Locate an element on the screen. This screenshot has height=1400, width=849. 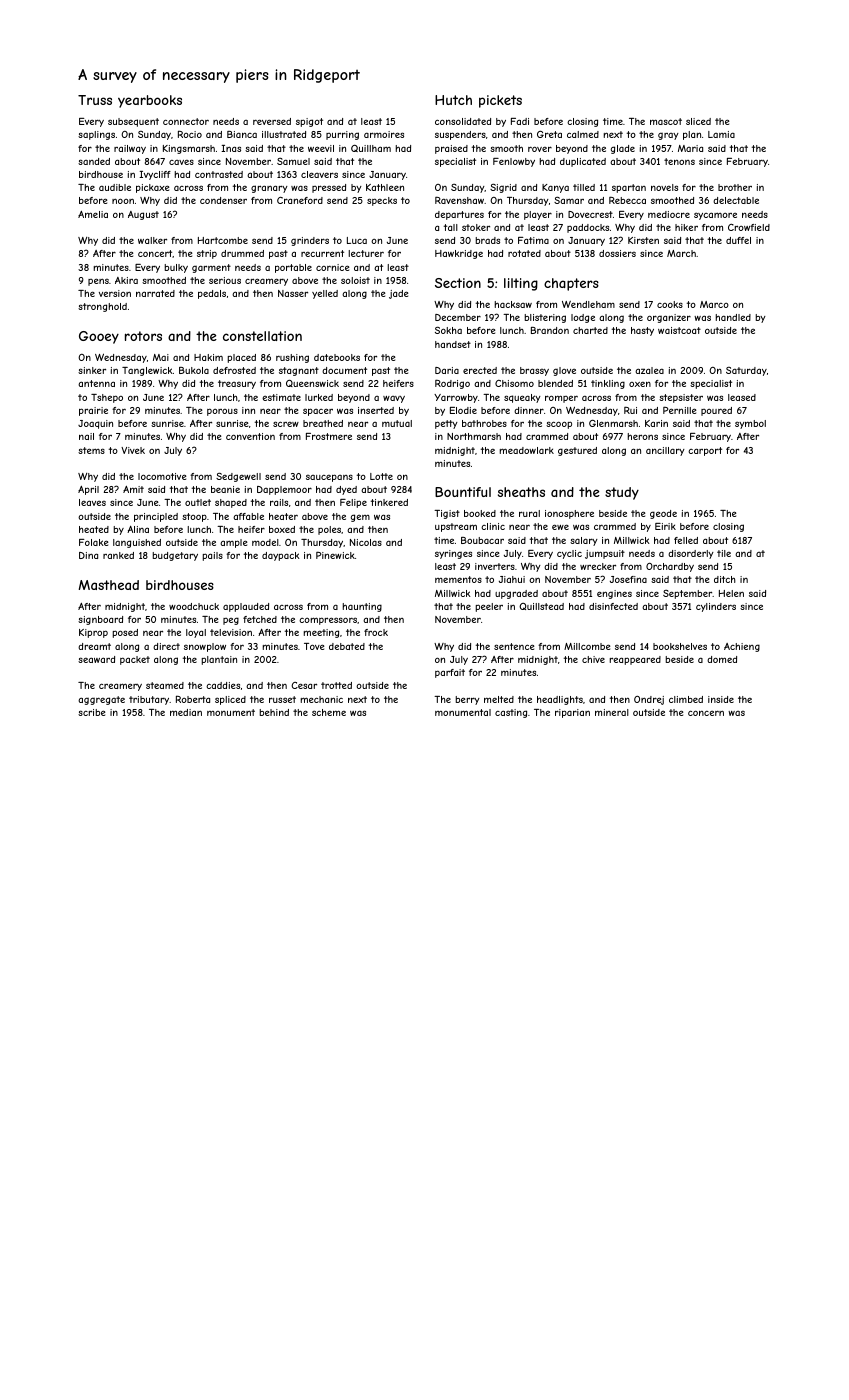
March is located at coordinates (681, 253).
